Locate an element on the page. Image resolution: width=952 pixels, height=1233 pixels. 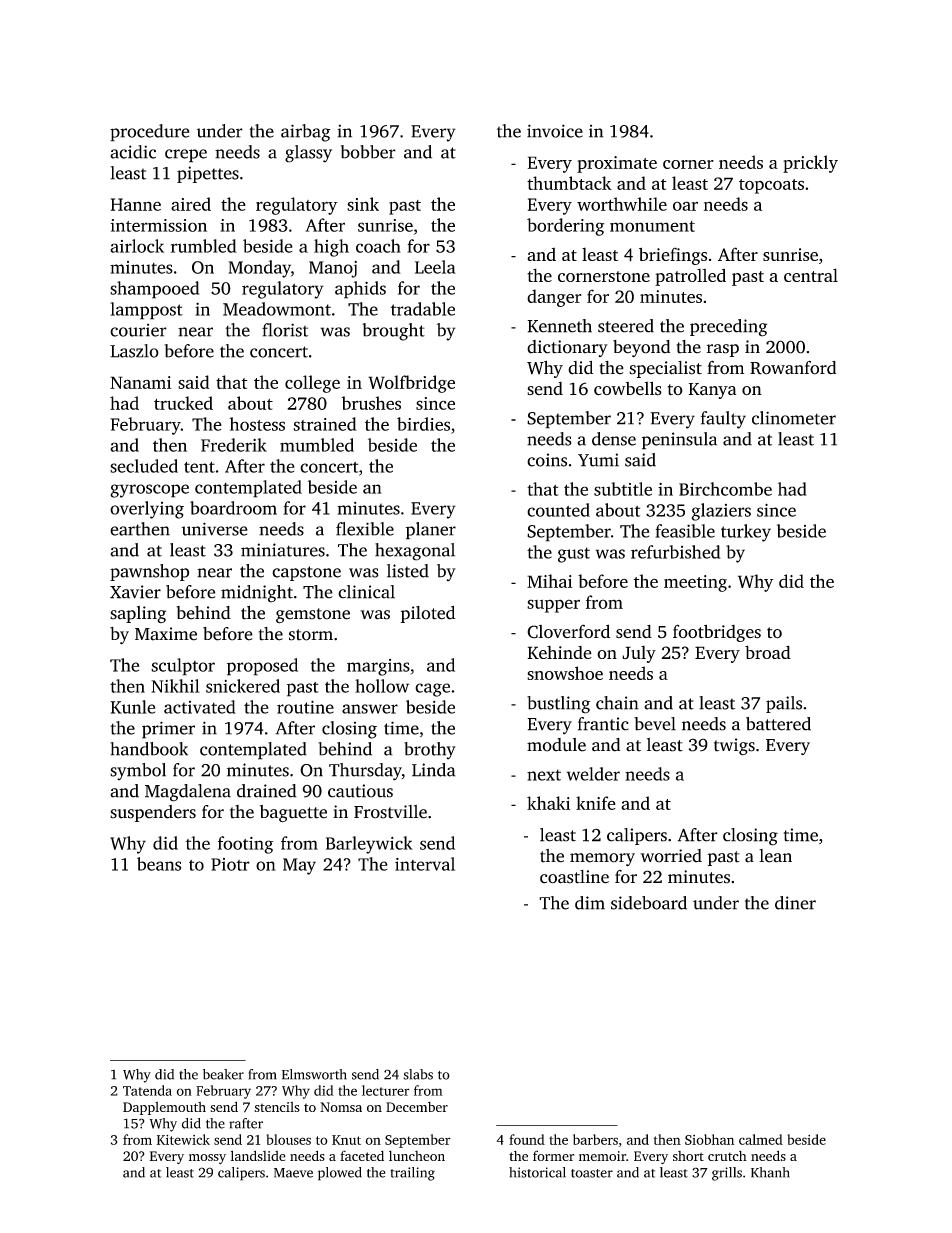
Tatenda is located at coordinates (147, 1090).
